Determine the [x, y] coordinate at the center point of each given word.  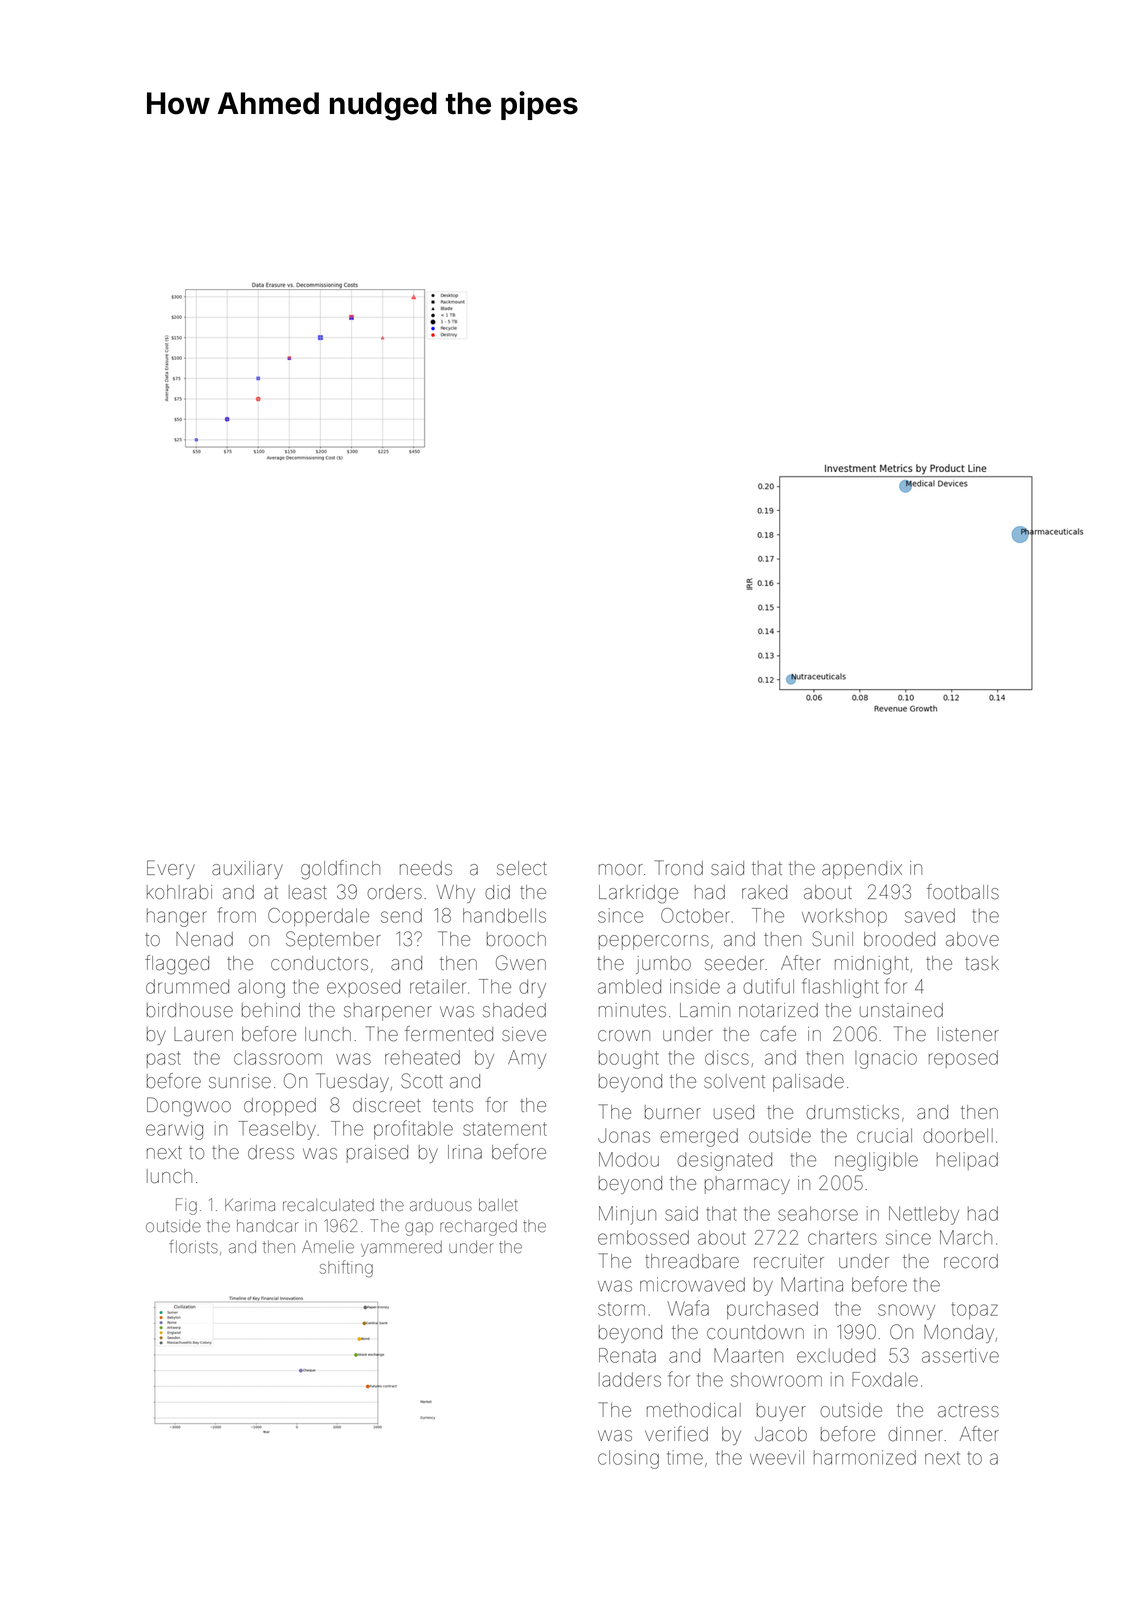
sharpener [388, 1012]
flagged [177, 965]
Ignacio [886, 1059]
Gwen [521, 963]
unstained [901, 1010]
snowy [906, 1312]
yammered [401, 1249]
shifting [346, 1268]
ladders [630, 1379]
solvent [734, 1081]
